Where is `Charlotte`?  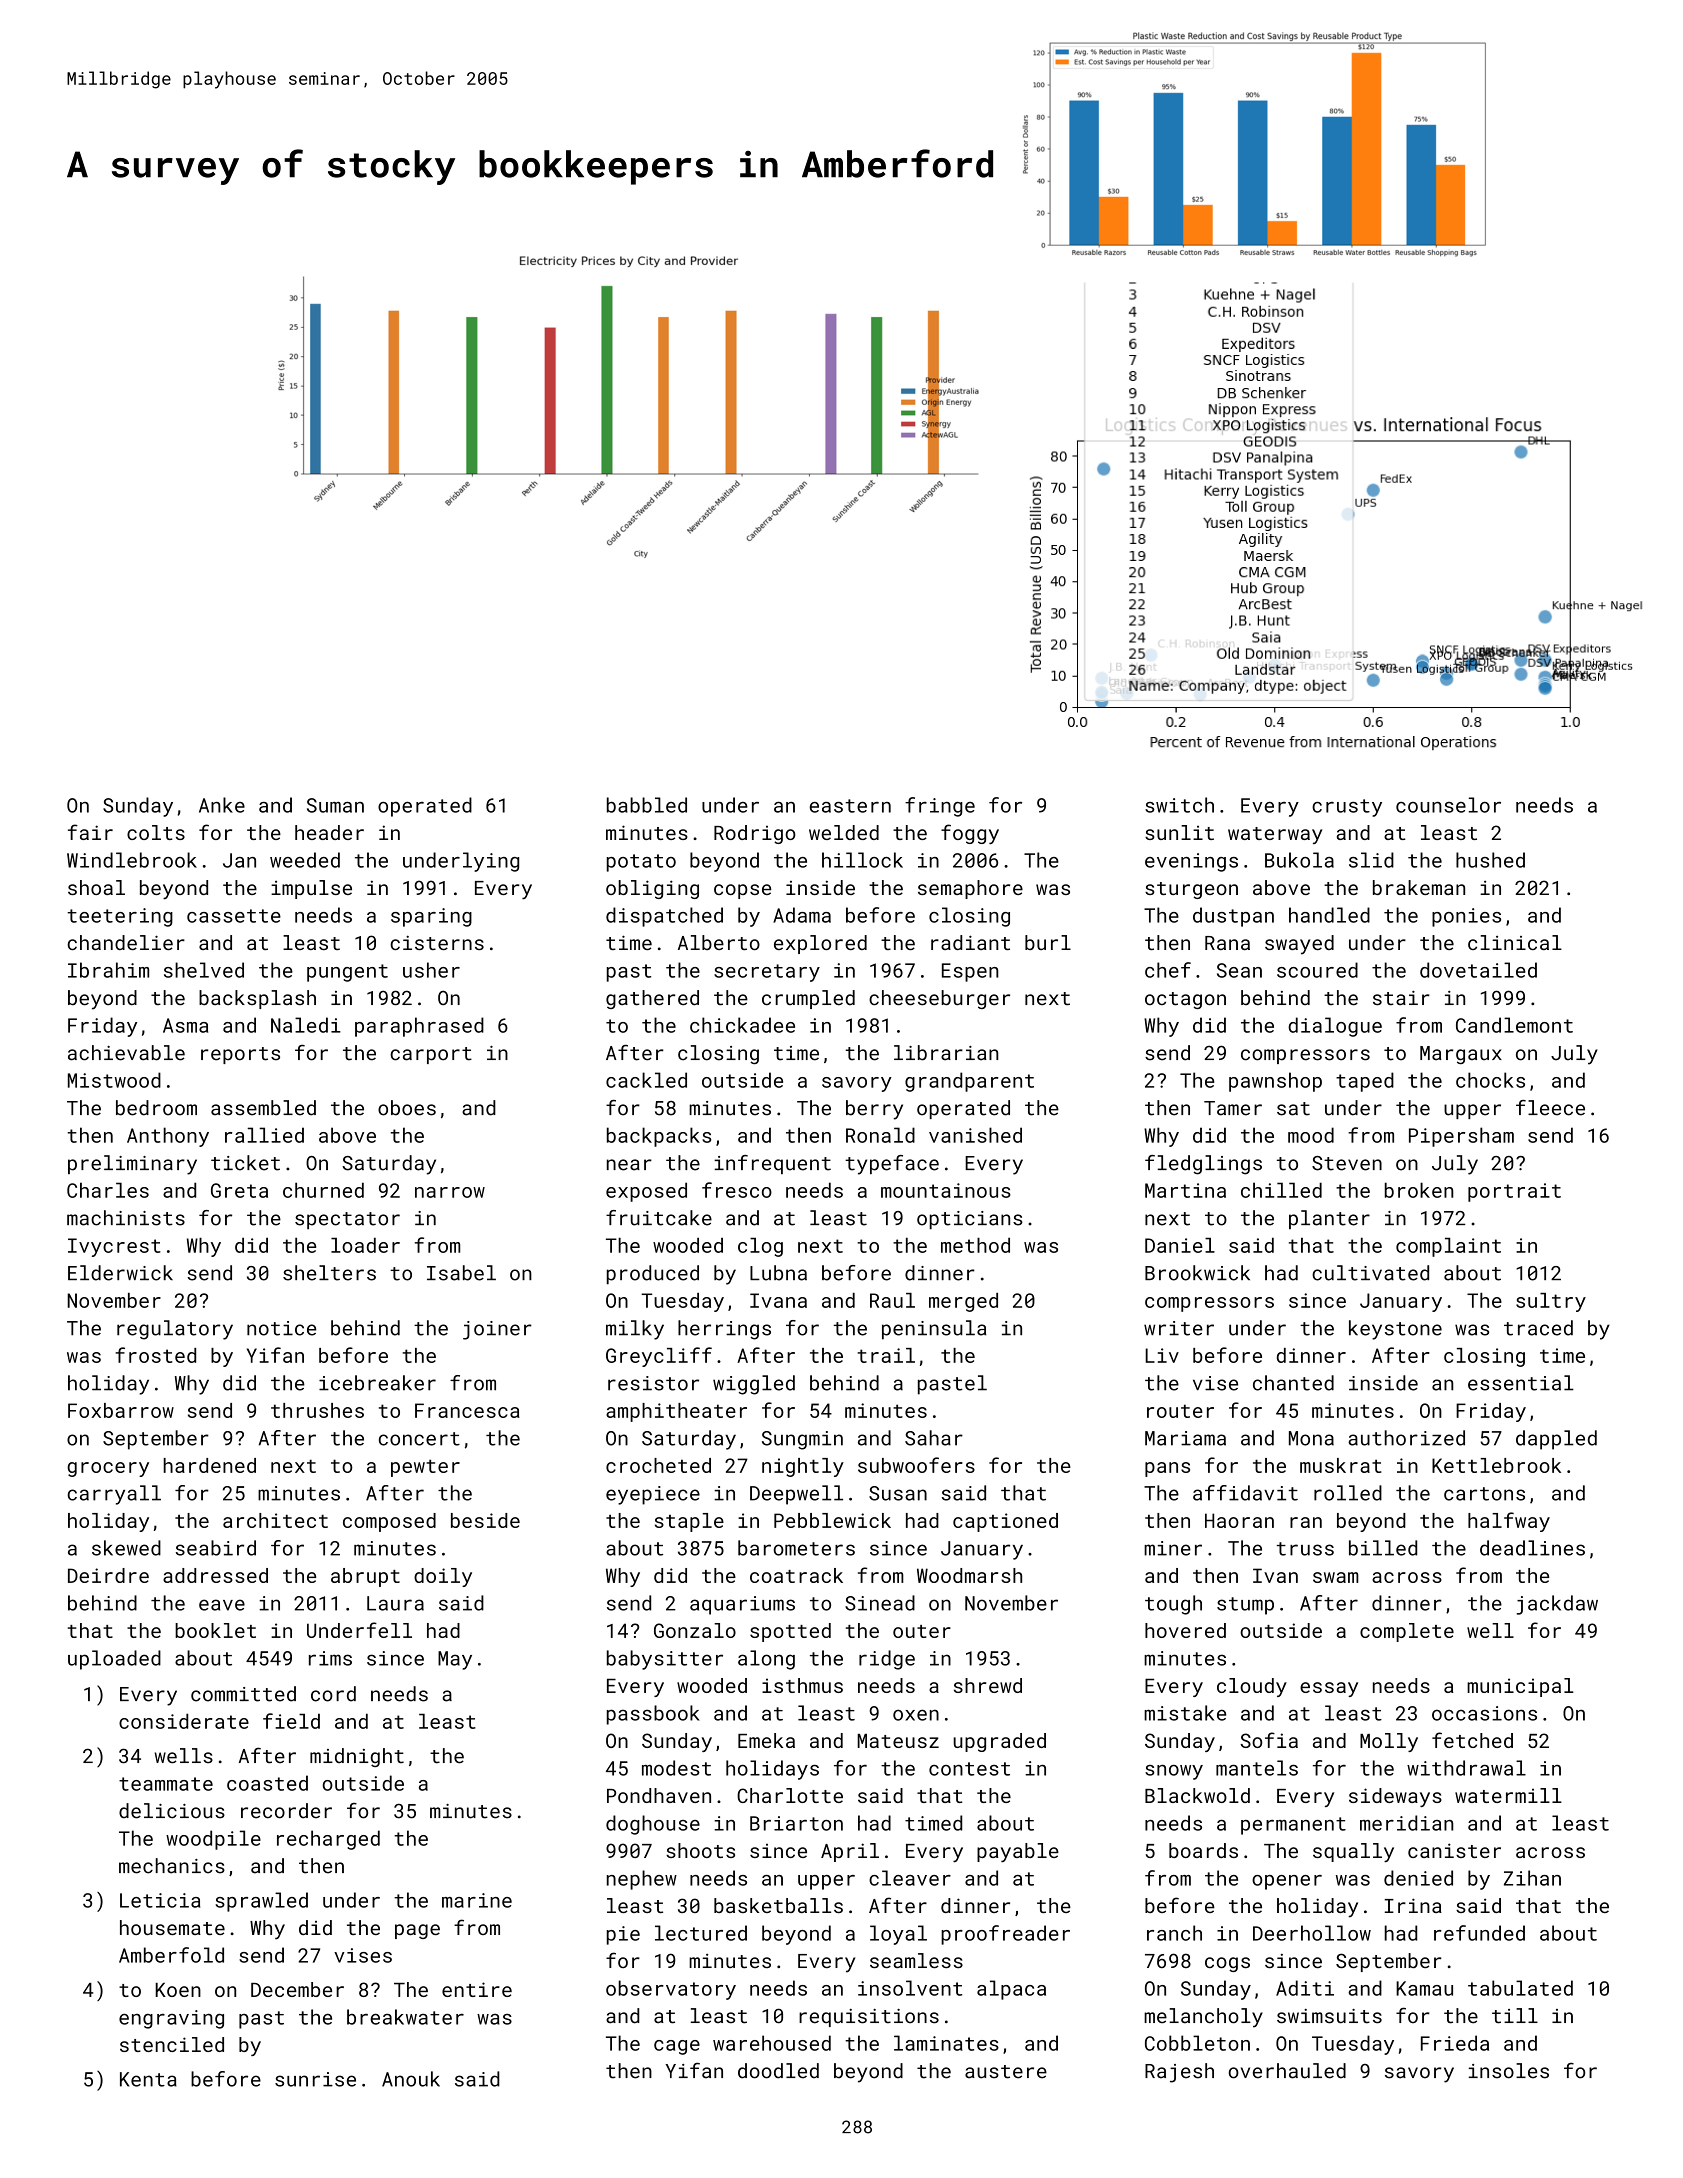 Charlotte is located at coordinates (790, 1795).
